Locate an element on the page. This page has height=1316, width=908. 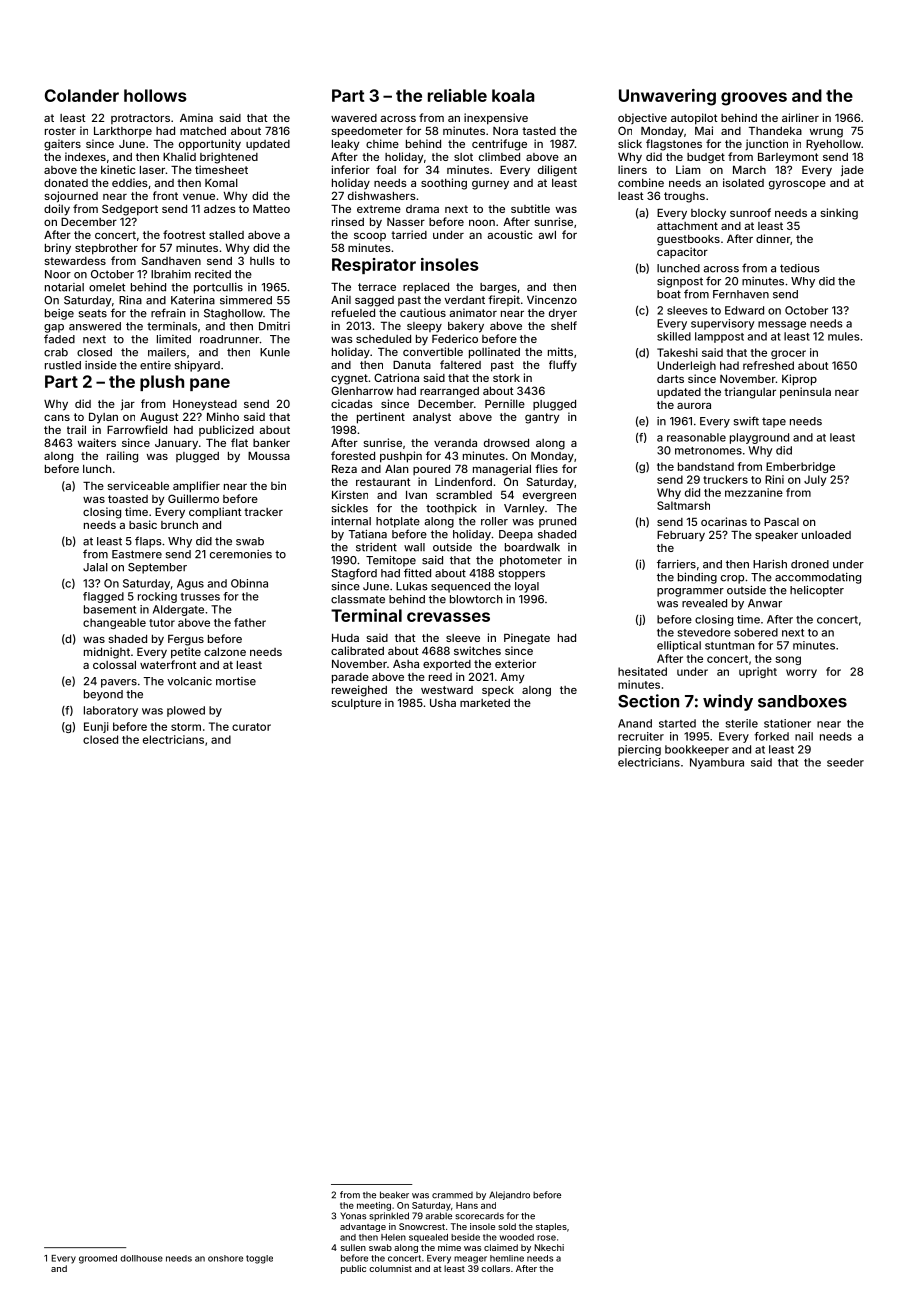
storm is located at coordinates (186, 727).
